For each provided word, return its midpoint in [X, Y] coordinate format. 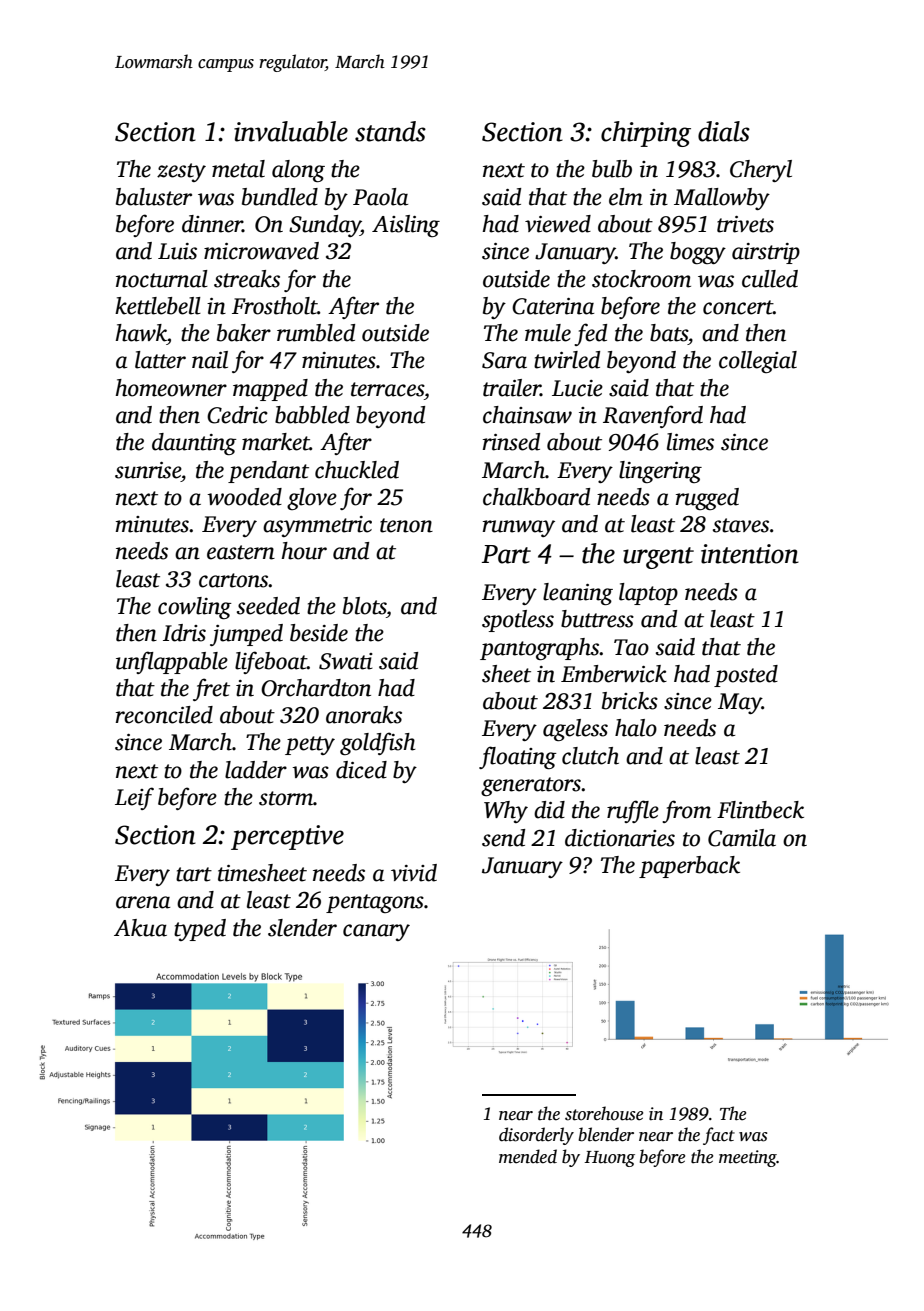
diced [361, 770]
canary [376, 932]
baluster [154, 197]
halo [636, 728]
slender [302, 928]
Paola [380, 197]
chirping [646, 134]
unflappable [172, 662]
